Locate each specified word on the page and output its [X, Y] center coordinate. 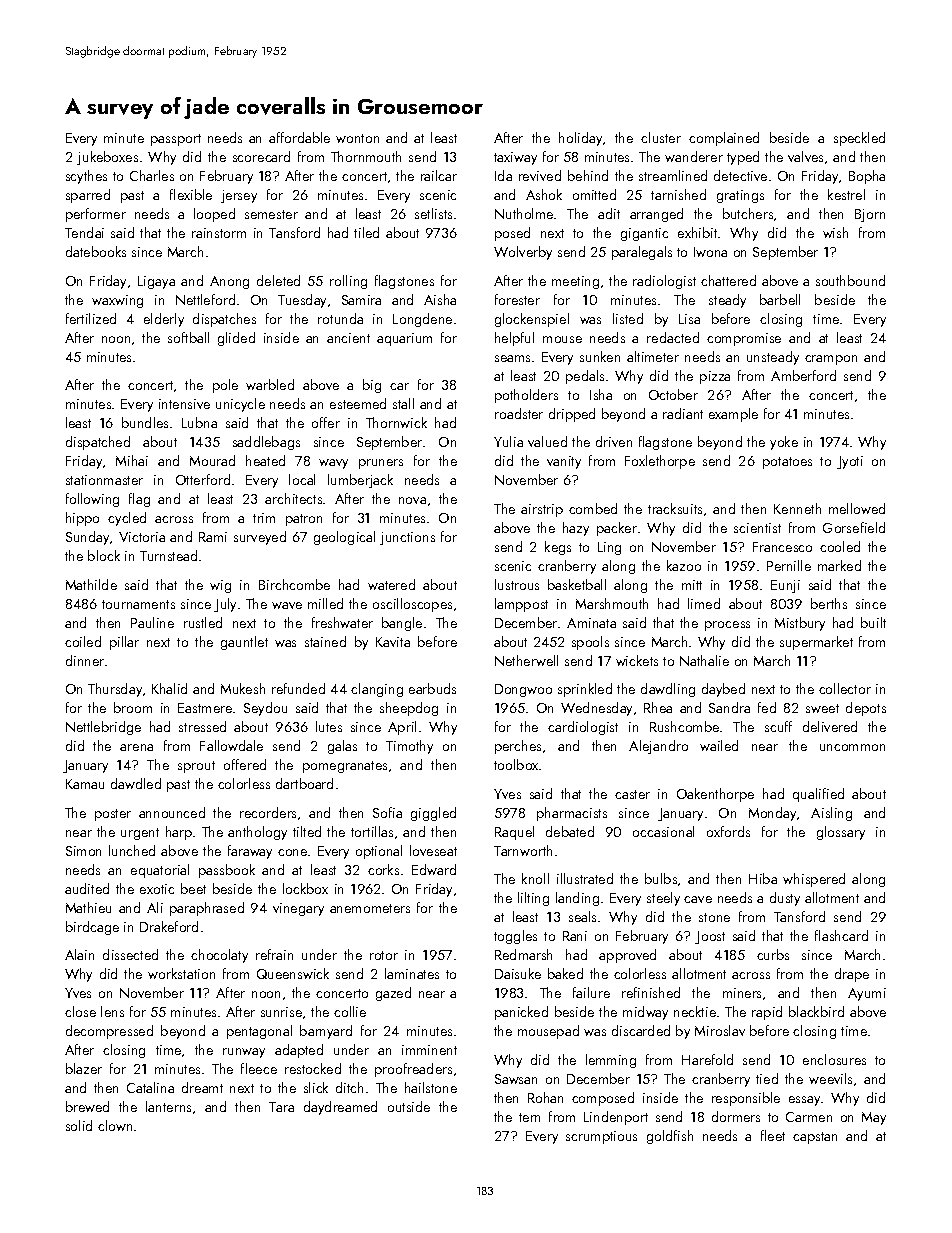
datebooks [96, 251]
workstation [181, 973]
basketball [577, 584]
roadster [519, 413]
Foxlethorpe [660, 462]
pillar [124, 643]
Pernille [789, 565]
